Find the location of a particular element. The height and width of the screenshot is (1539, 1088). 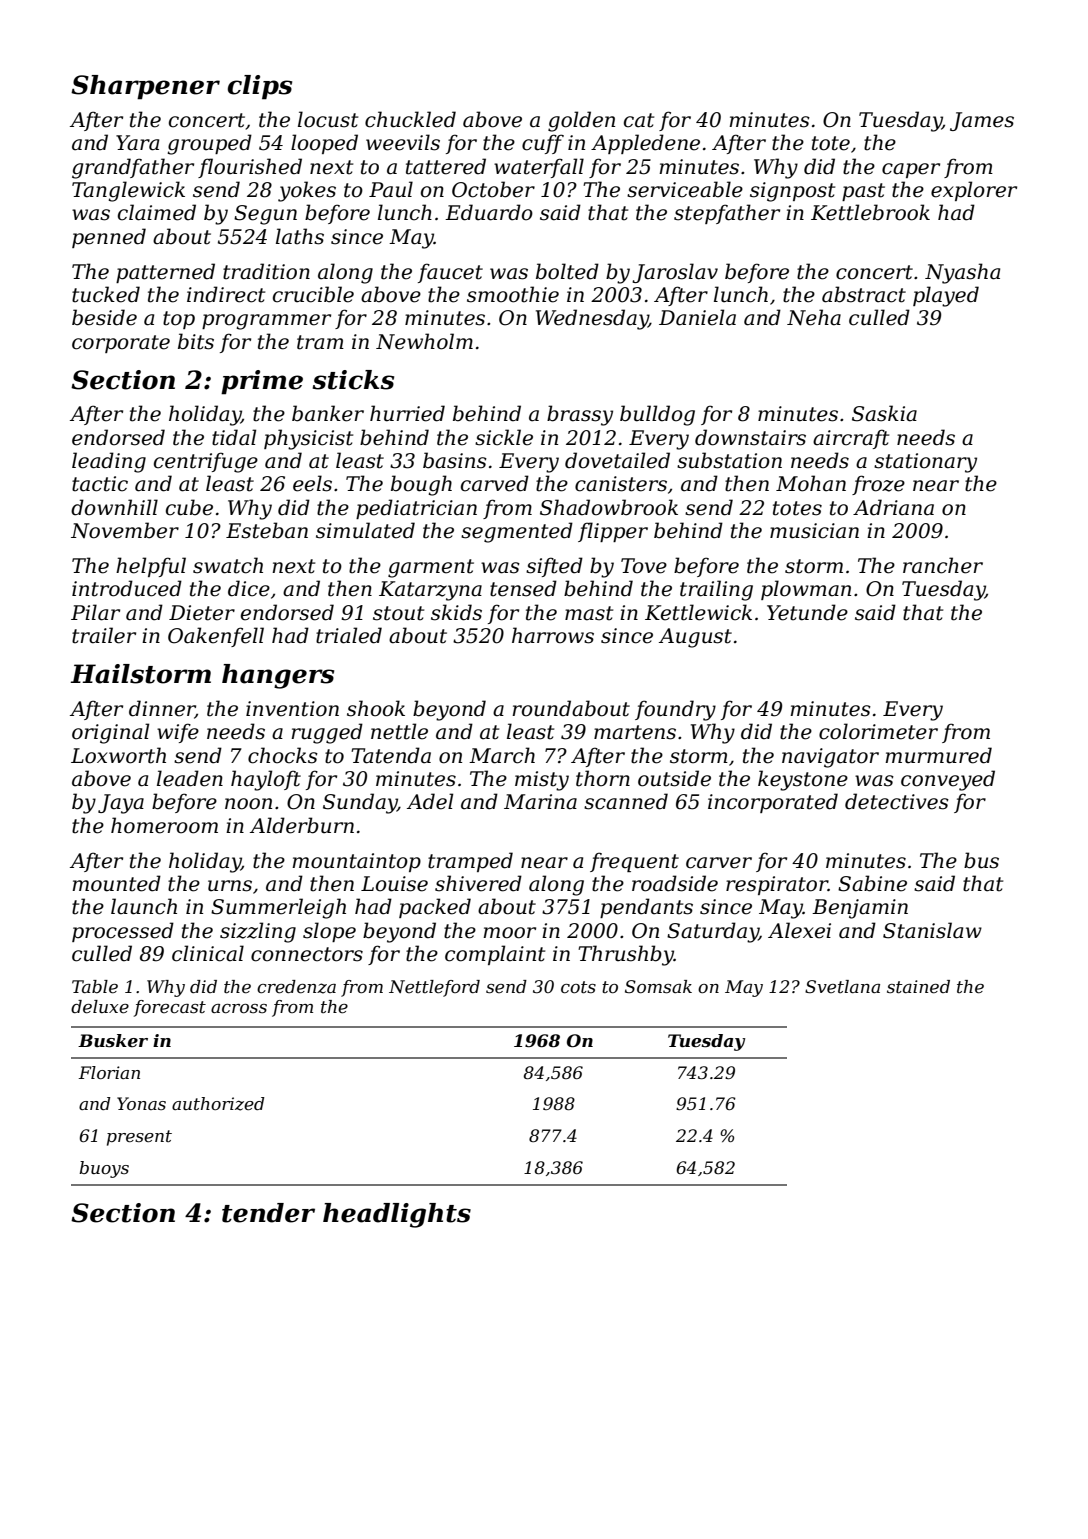

tattered is located at coordinates (446, 166).
